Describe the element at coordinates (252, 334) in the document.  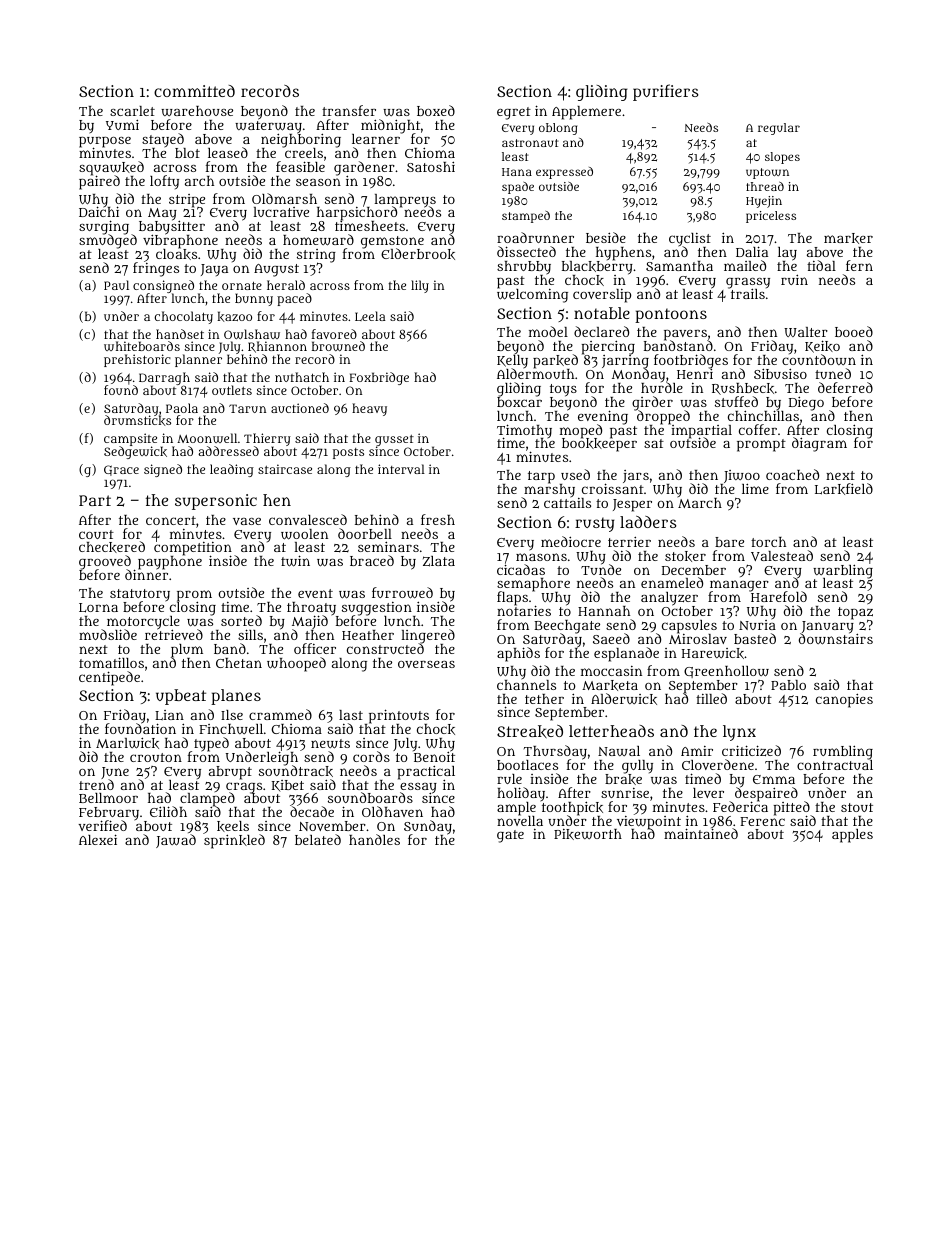
I see `Owlshaw` at that location.
